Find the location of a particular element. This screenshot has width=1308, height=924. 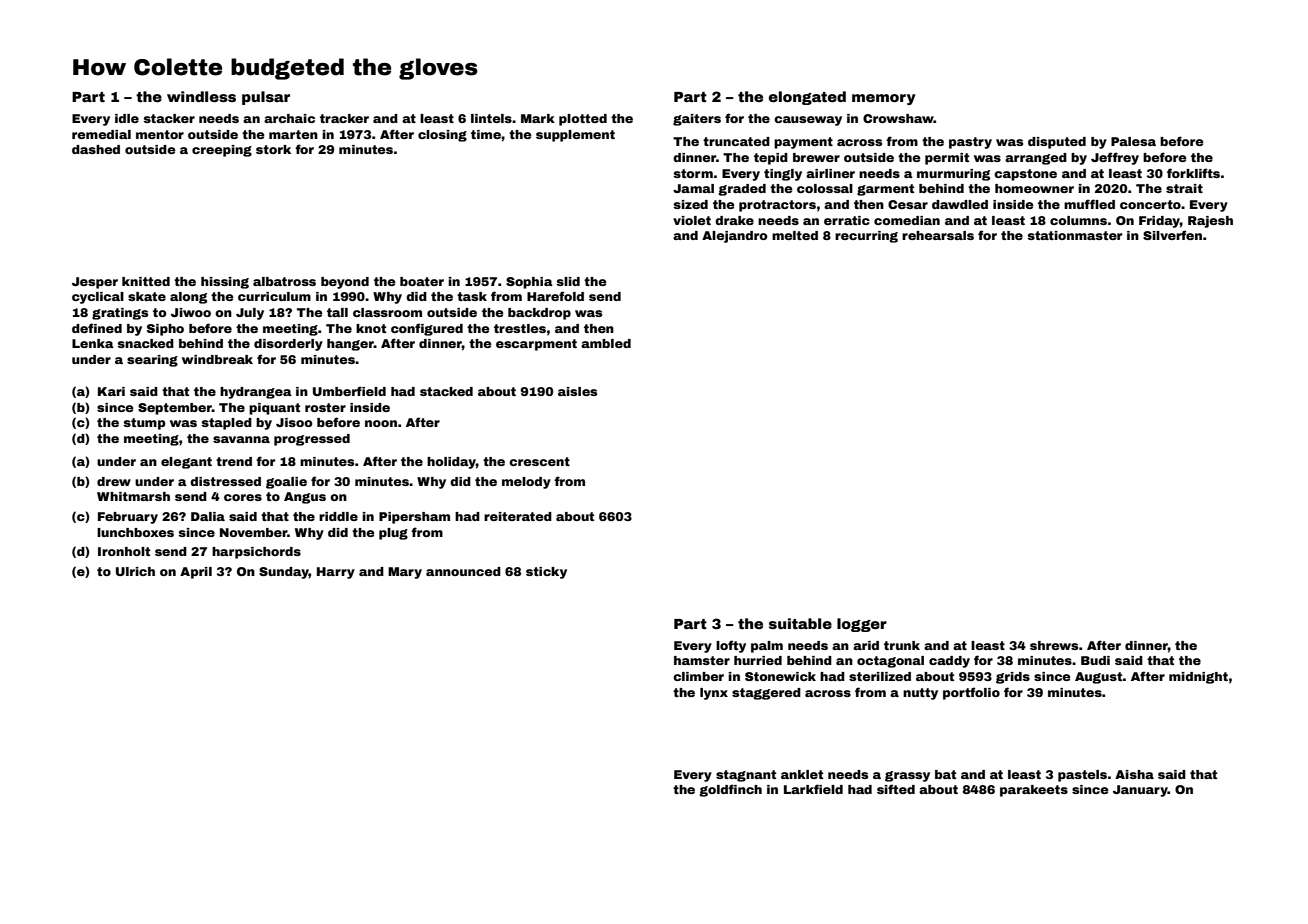

Mark is located at coordinates (538, 118).
